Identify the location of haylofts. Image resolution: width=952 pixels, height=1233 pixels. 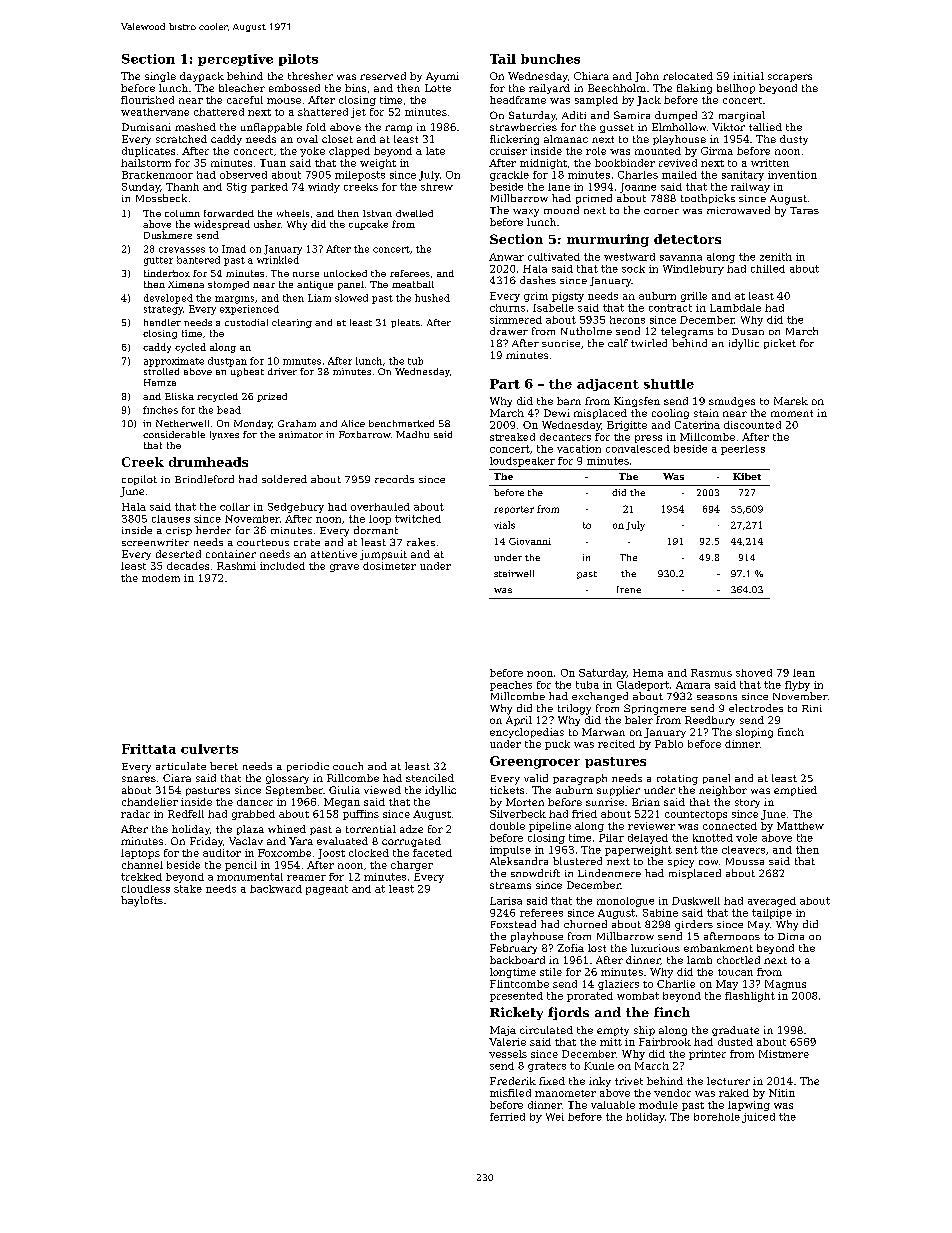
(142, 901).
